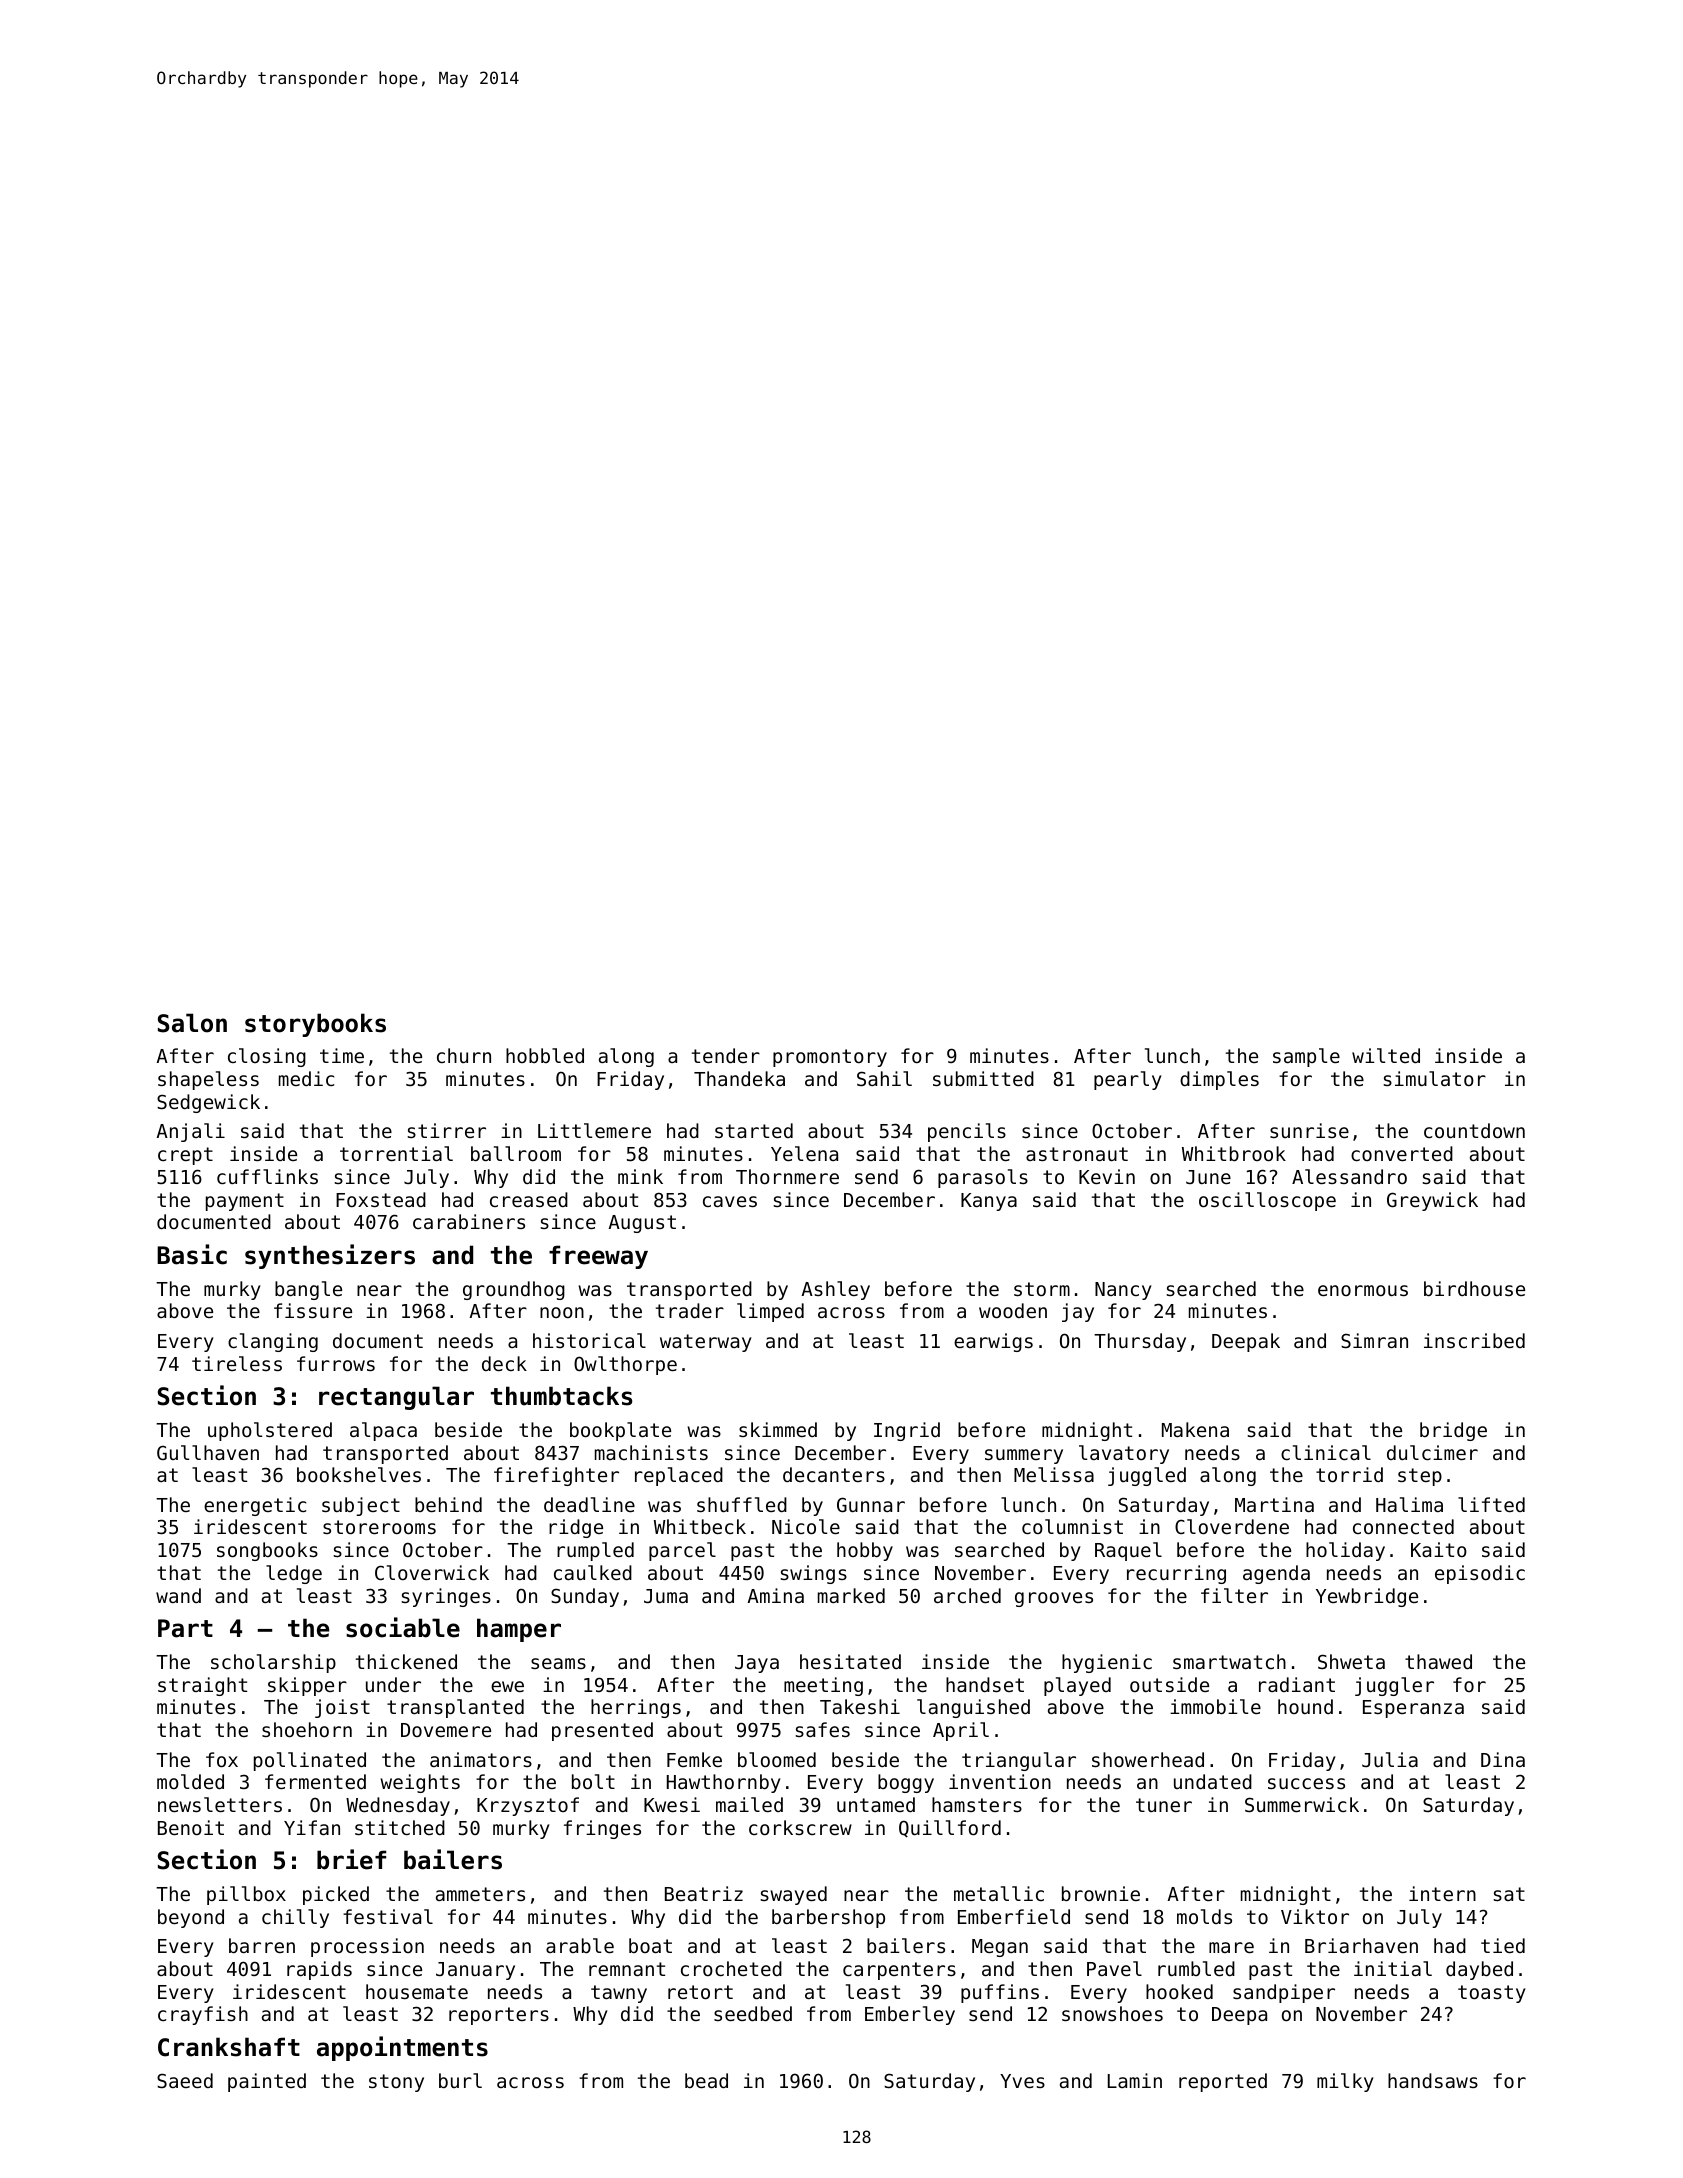 Image resolution: width=1683 pixels, height=2178 pixels. Describe the element at coordinates (726, 1055) in the screenshot. I see `tender` at that location.
